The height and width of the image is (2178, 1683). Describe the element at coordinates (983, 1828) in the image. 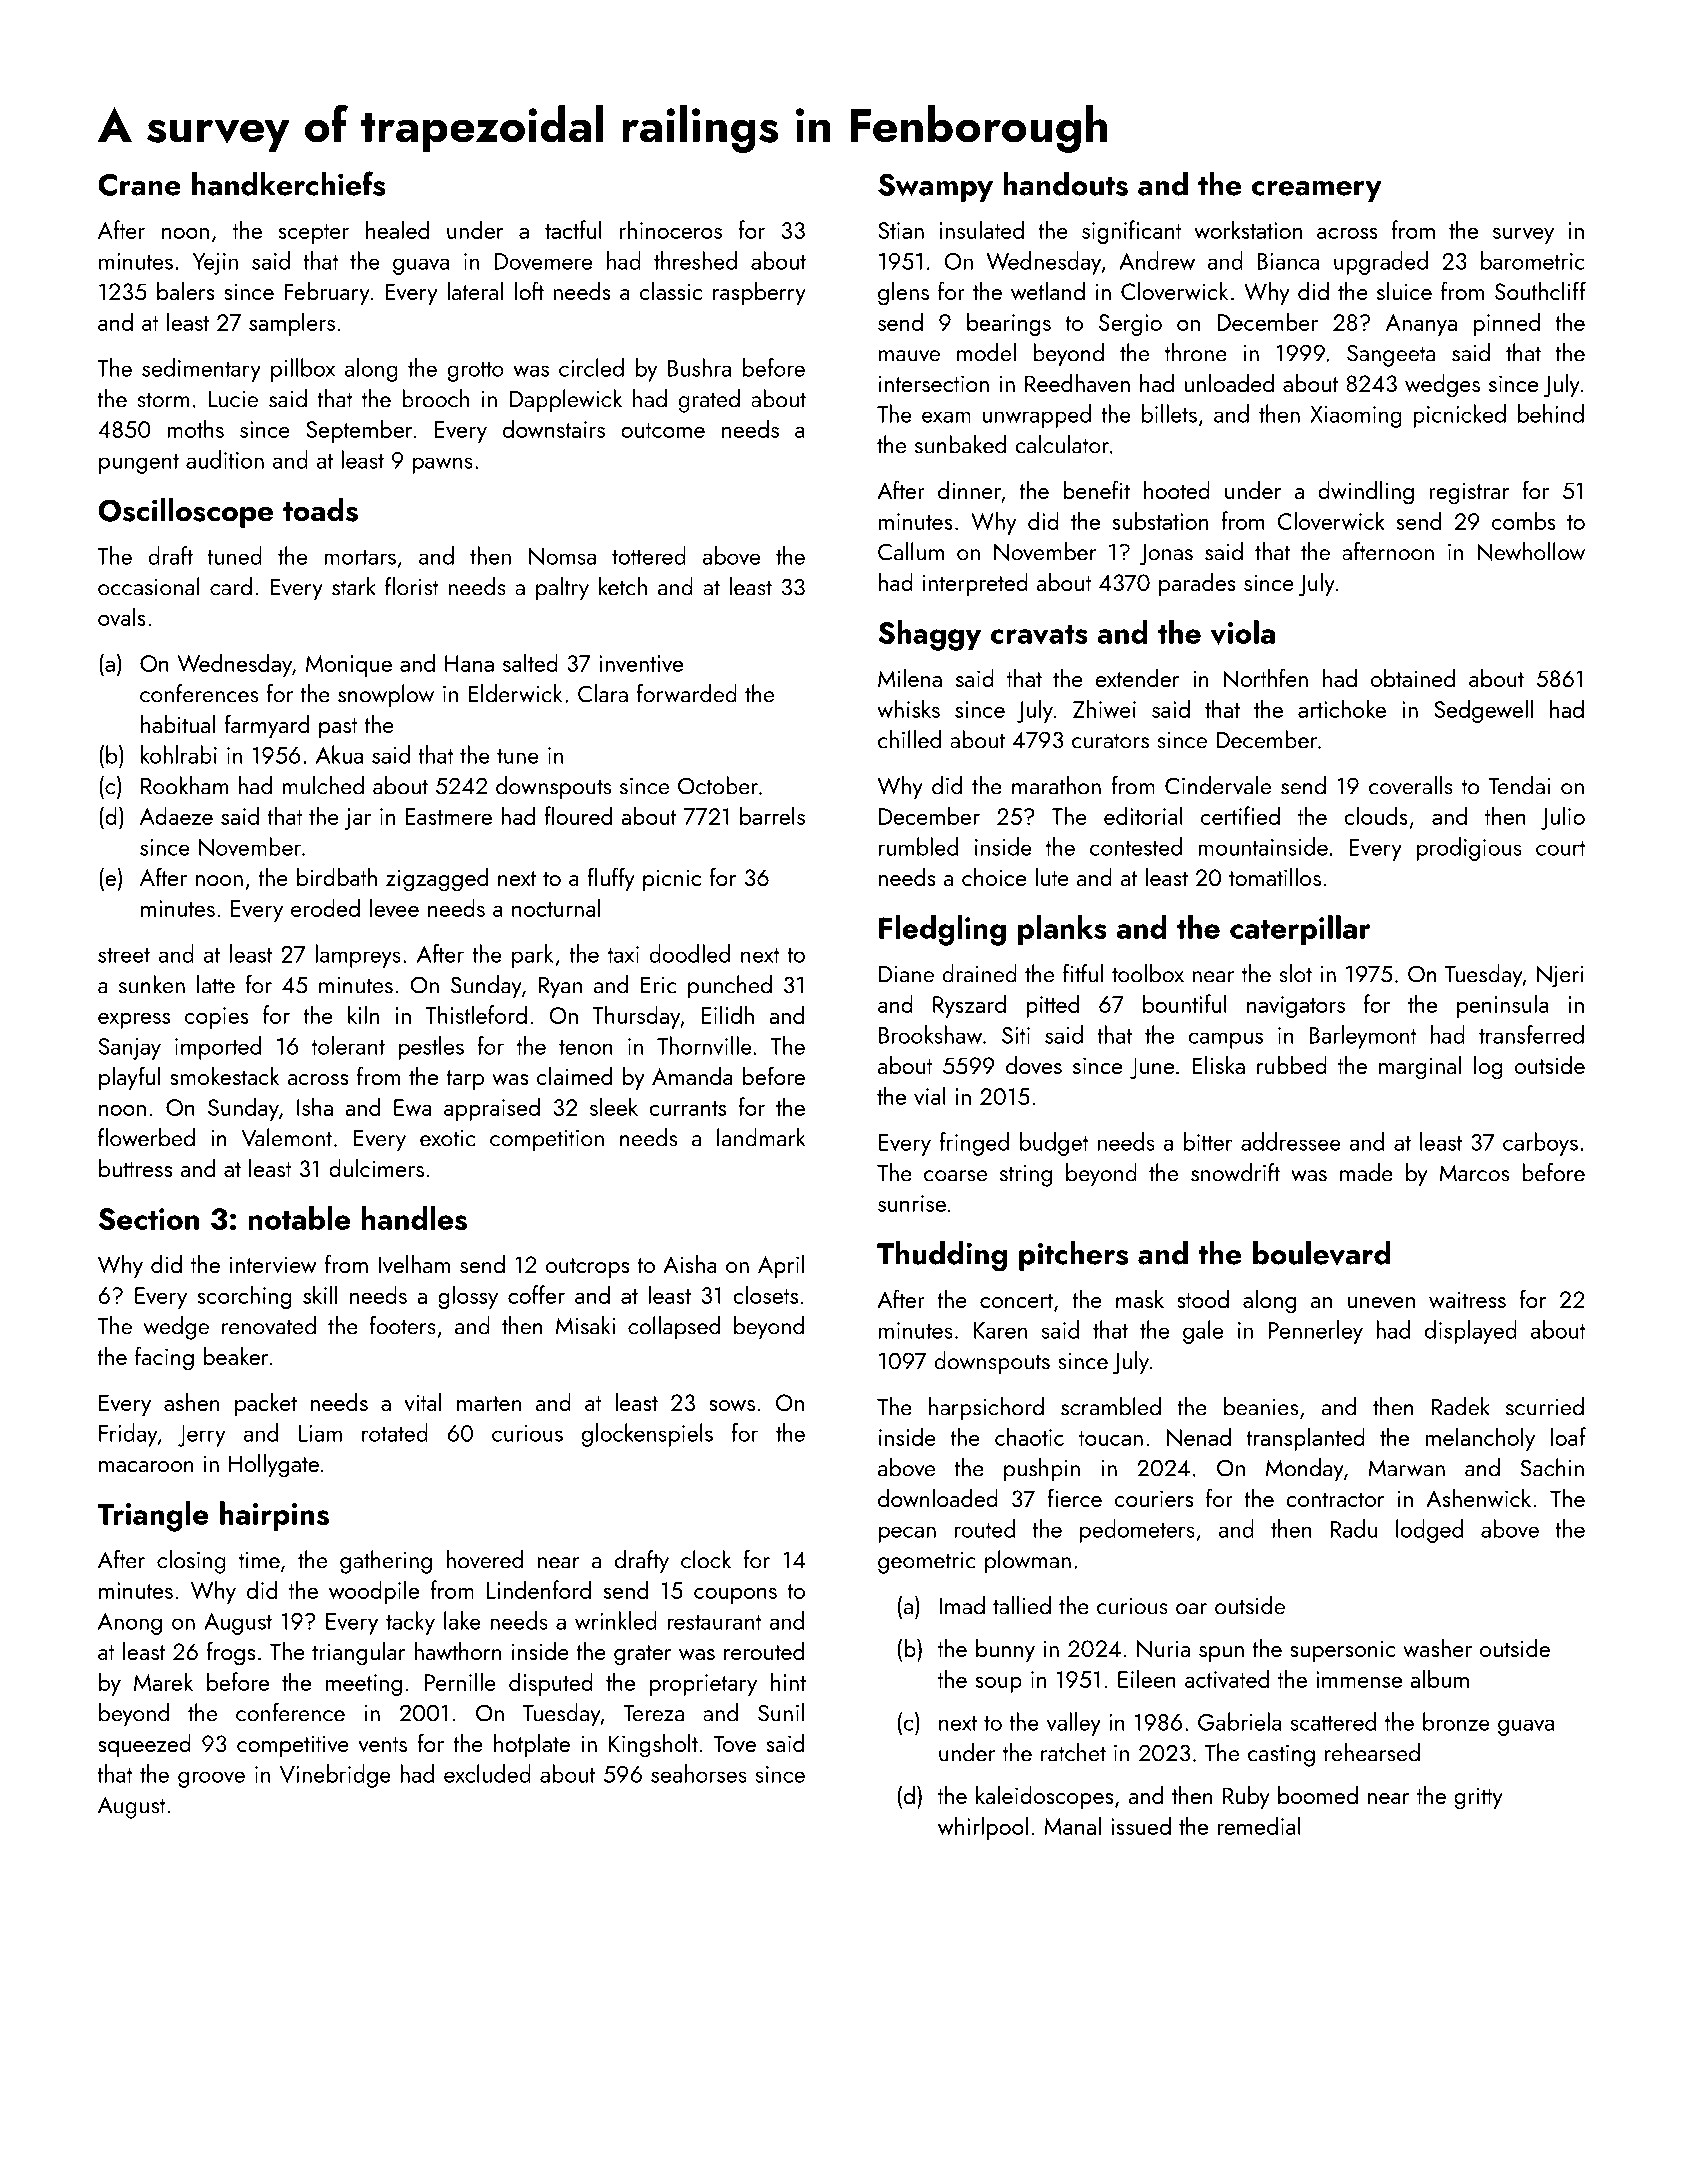

I see `whirlpool` at that location.
